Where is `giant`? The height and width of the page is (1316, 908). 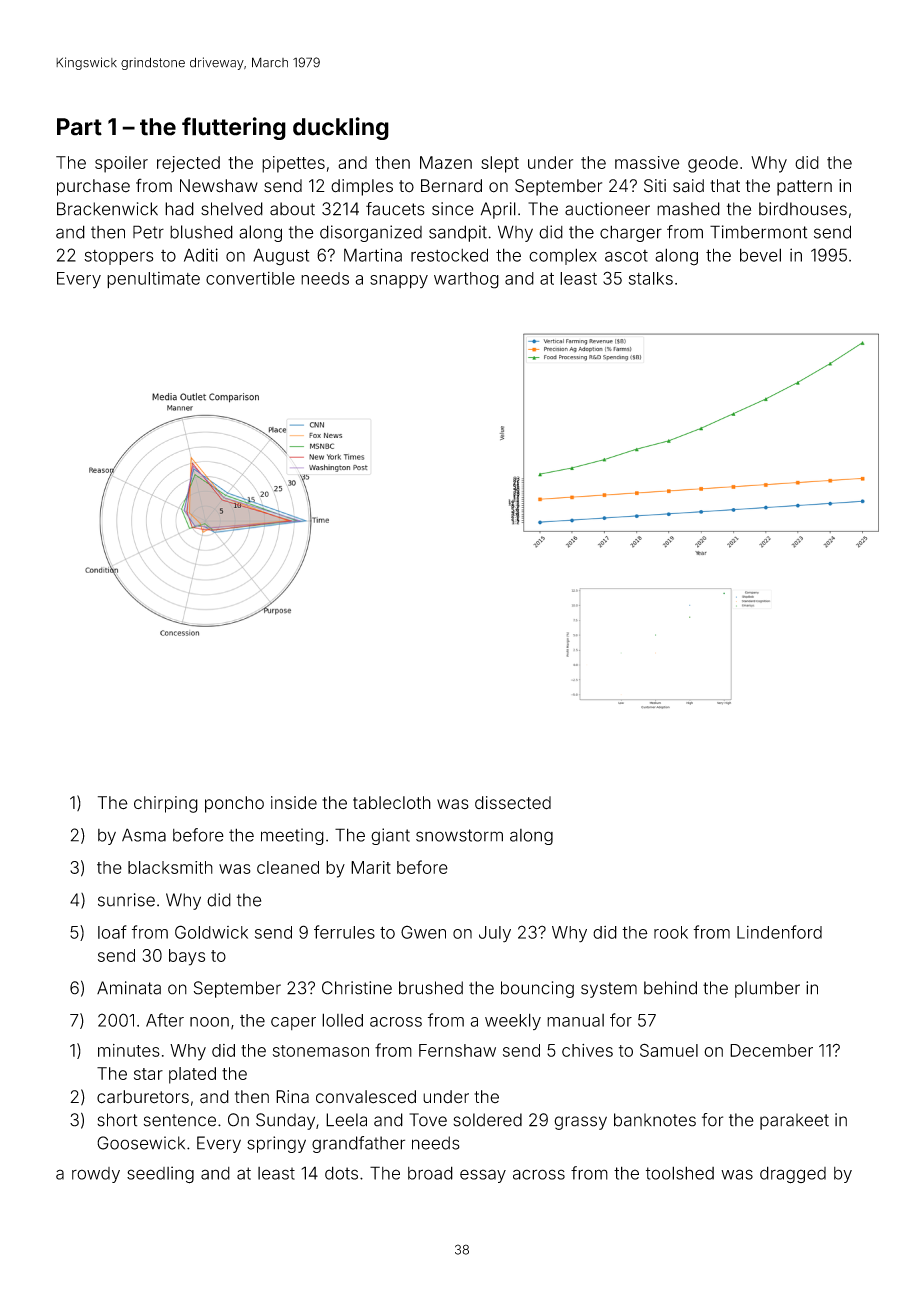 giant is located at coordinates (390, 836).
